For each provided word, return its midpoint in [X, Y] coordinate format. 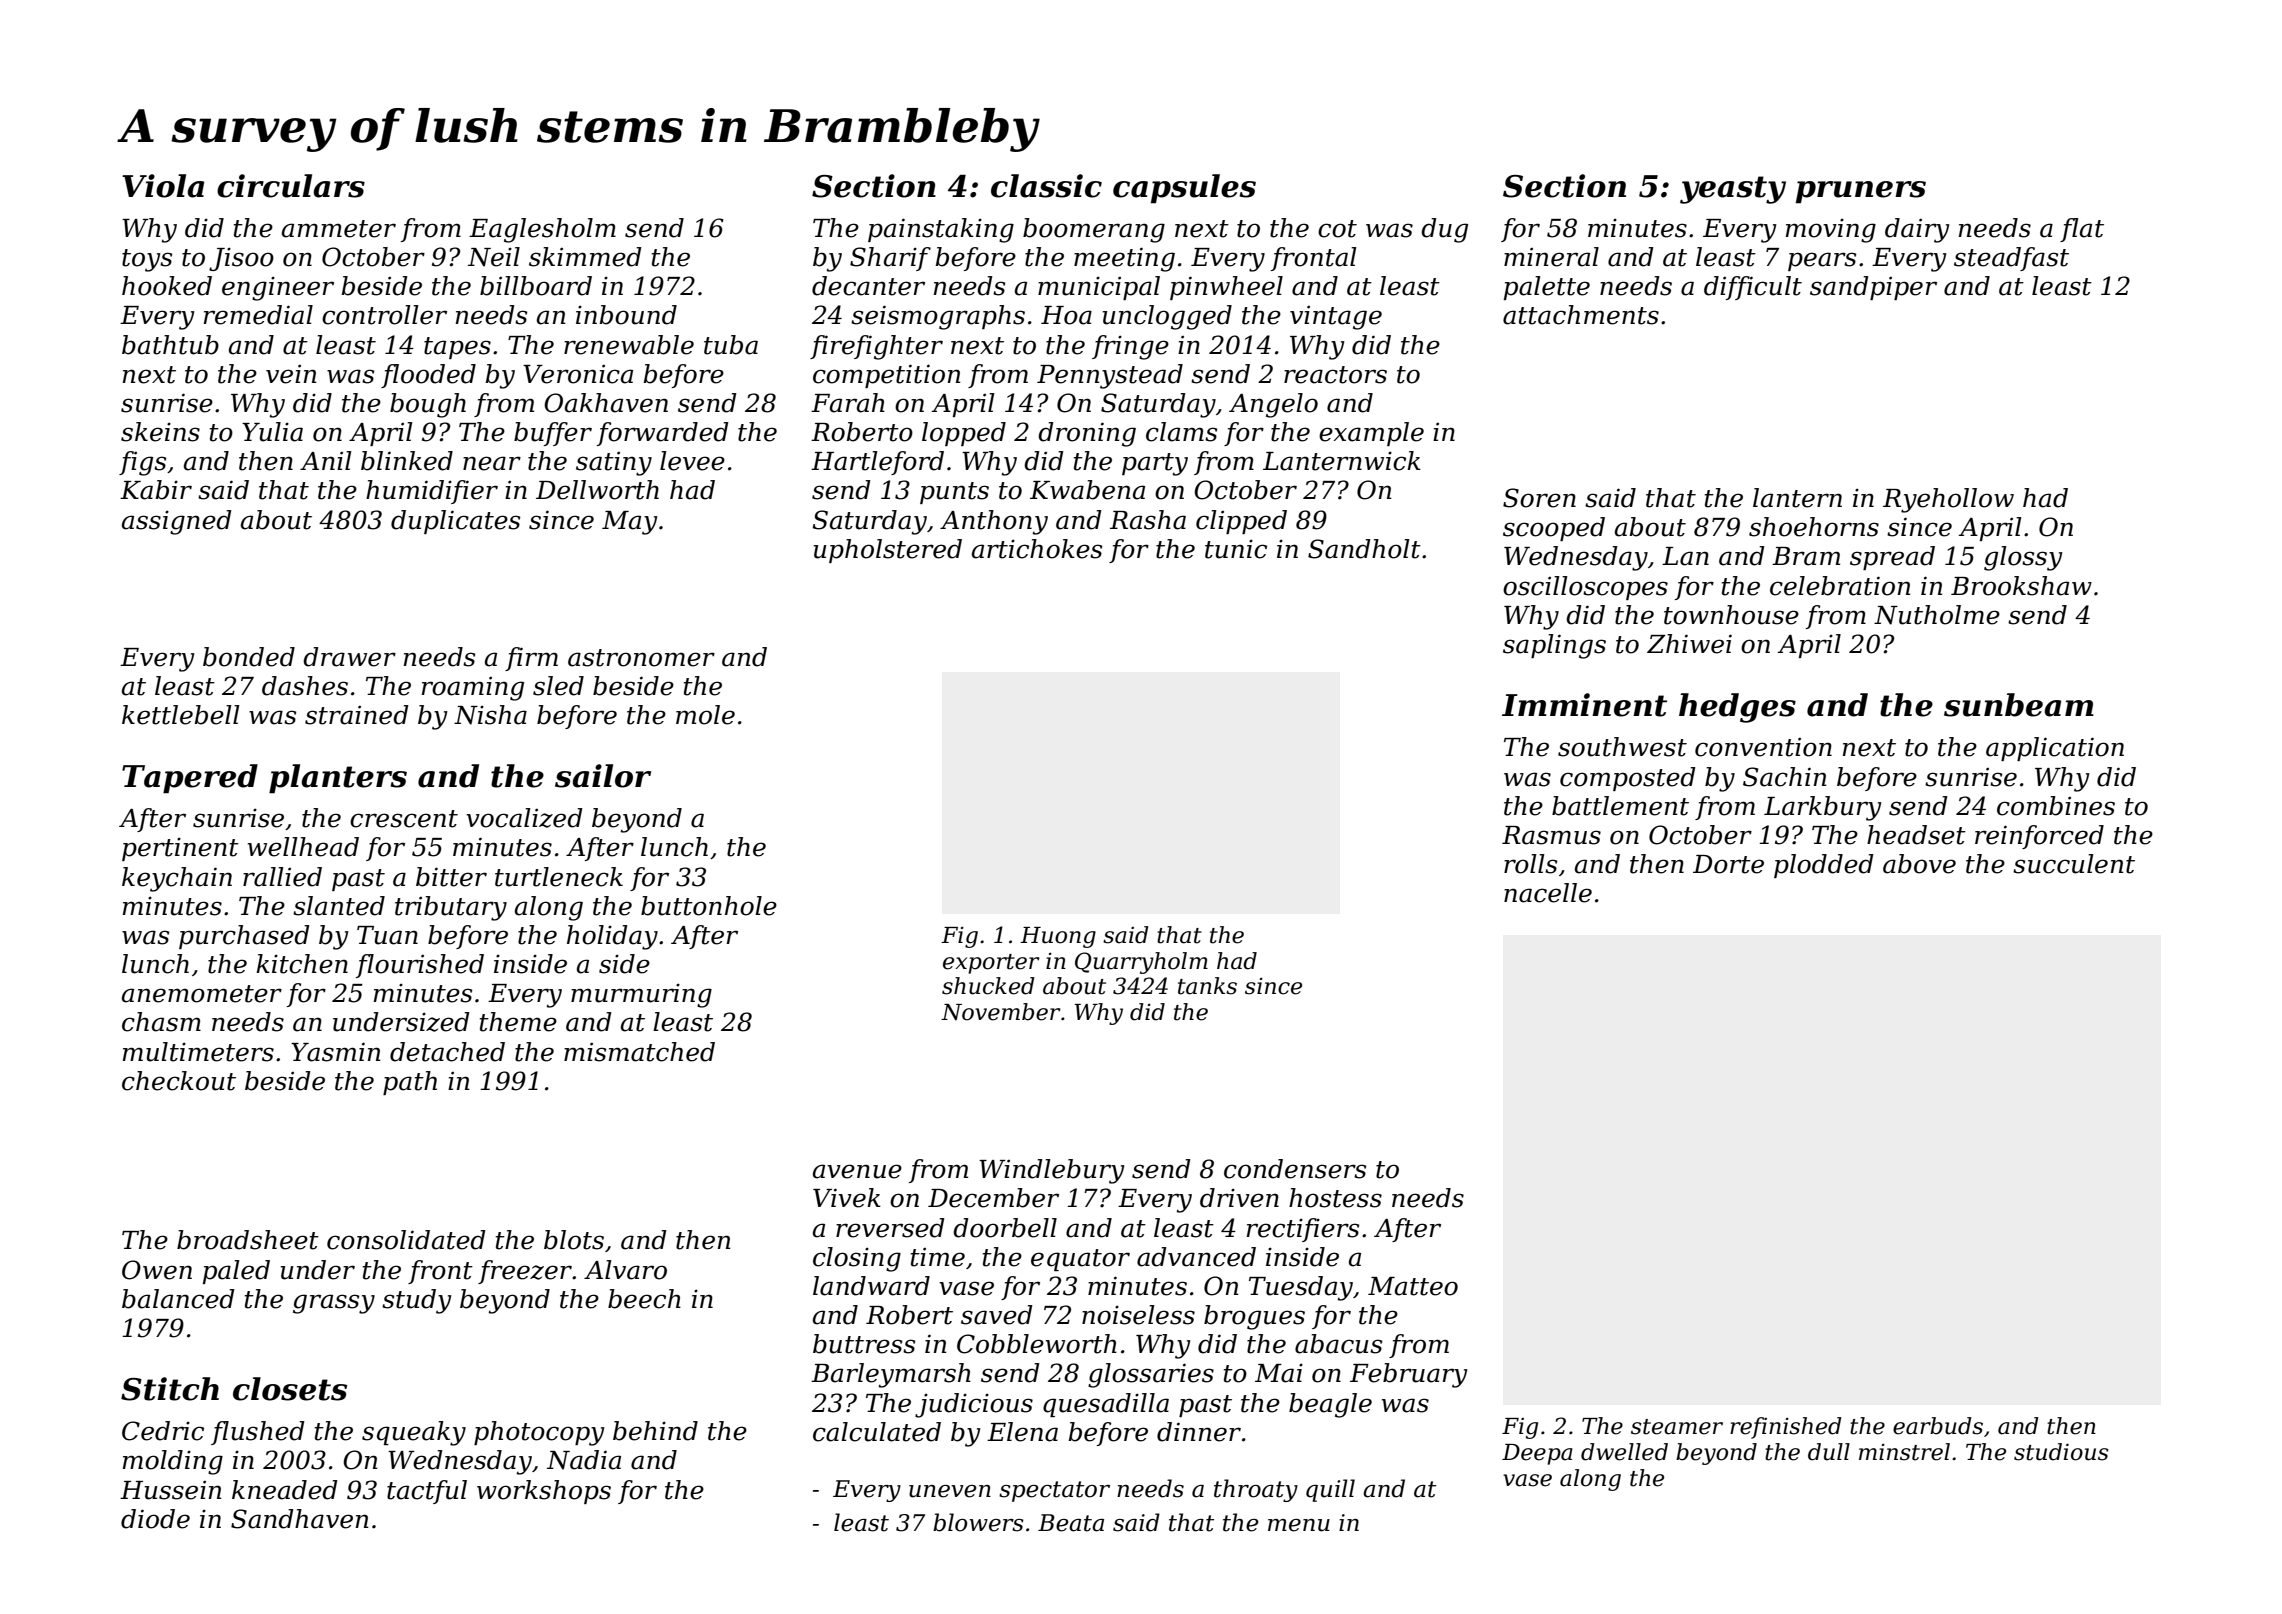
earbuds [1938, 1426]
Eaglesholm [542, 230]
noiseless [1138, 1315]
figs [142, 463]
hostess [1335, 1198]
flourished [420, 966]
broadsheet [248, 1240]
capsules [1184, 189]
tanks [1207, 986]
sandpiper [1873, 288]
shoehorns [1814, 527]
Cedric [163, 1431]
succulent [2074, 864]
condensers [1295, 1169]
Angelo [1273, 405]
